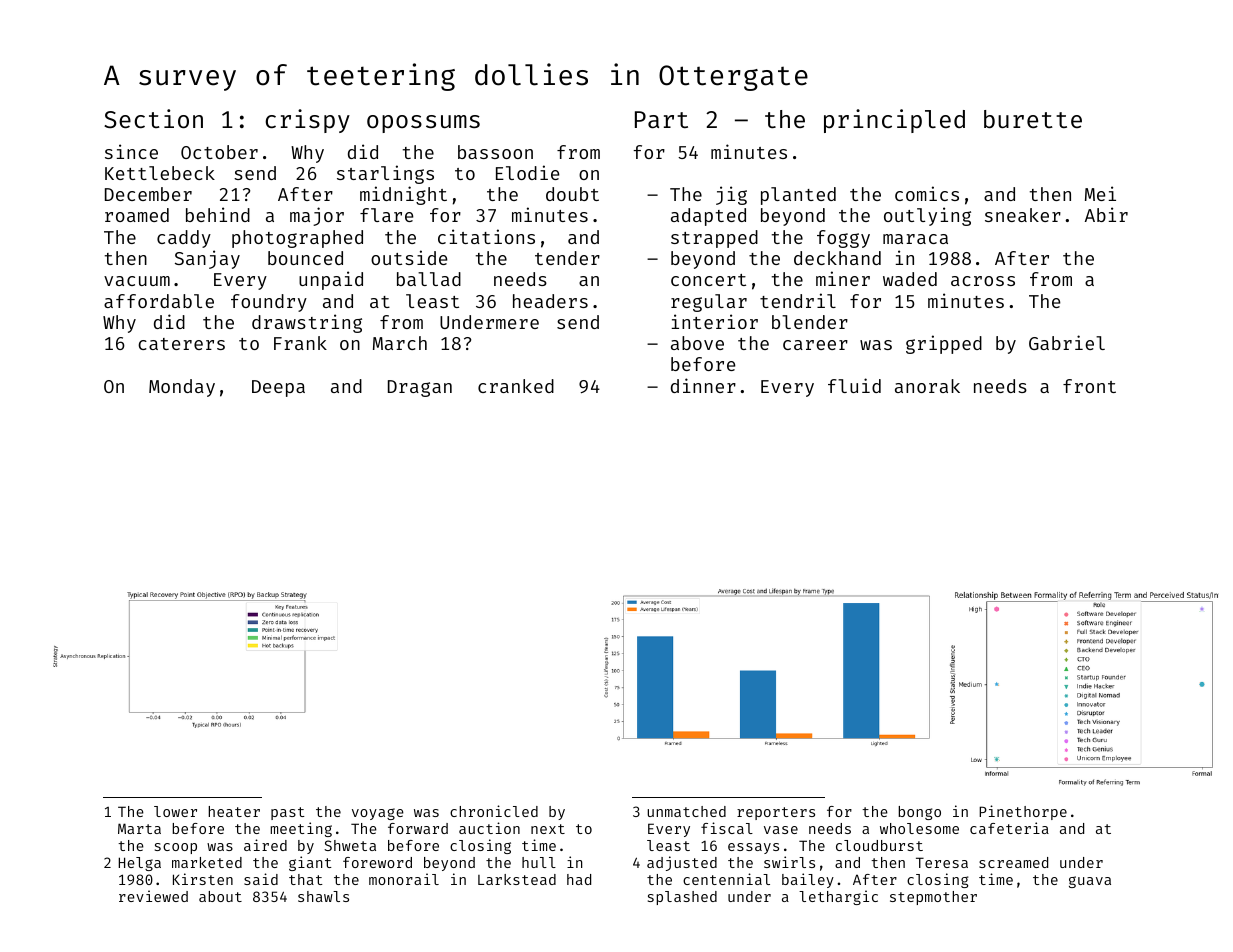 Image resolution: width=1233 pixels, height=952 pixels. I want to click on cranked, so click(516, 386).
